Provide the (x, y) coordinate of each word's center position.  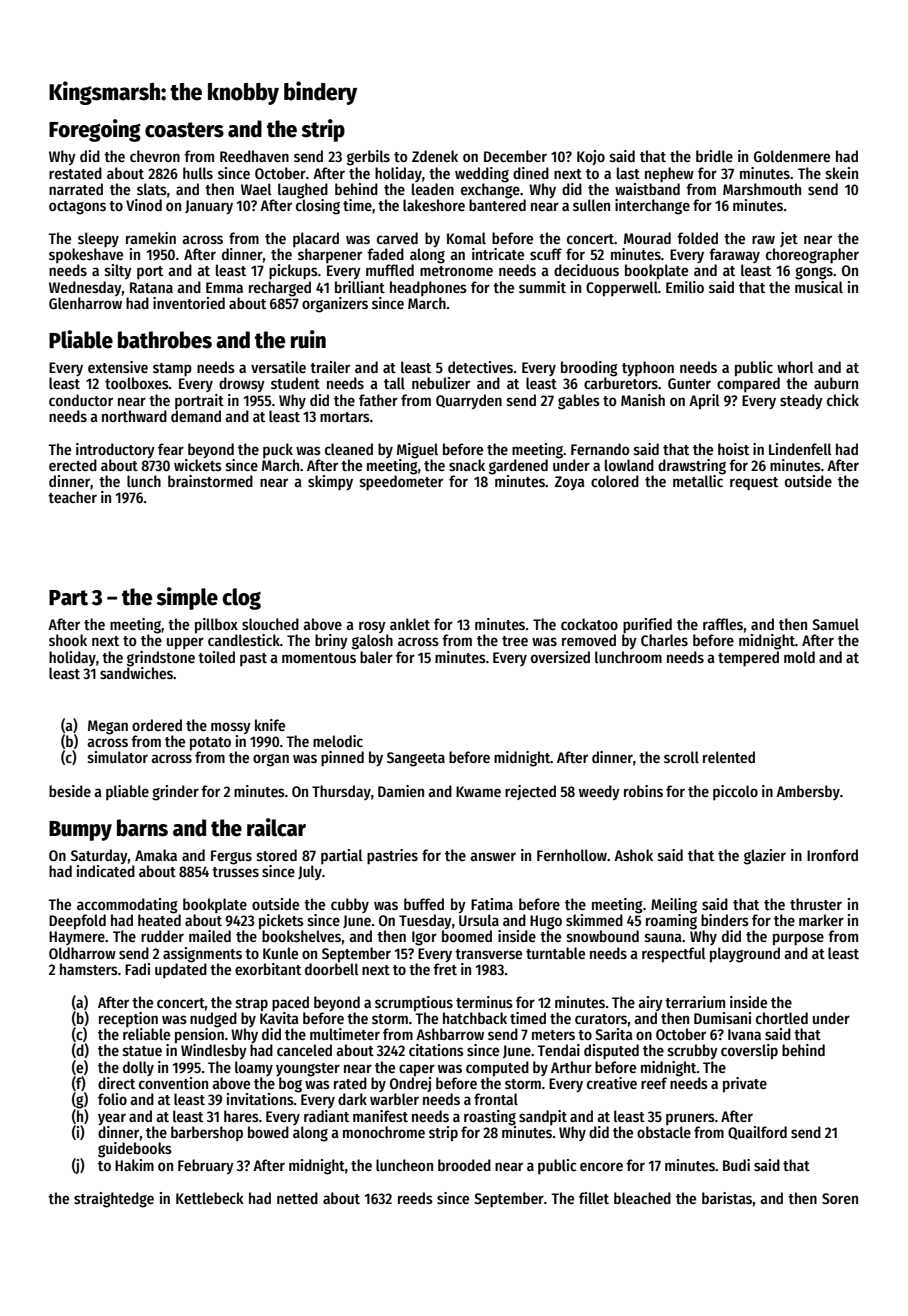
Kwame (478, 791)
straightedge (114, 1200)
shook (68, 640)
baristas (727, 1198)
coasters (184, 130)
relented (729, 757)
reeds (415, 1198)
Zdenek (435, 156)
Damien (401, 791)
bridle (714, 156)
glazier (765, 857)
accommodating (127, 906)
